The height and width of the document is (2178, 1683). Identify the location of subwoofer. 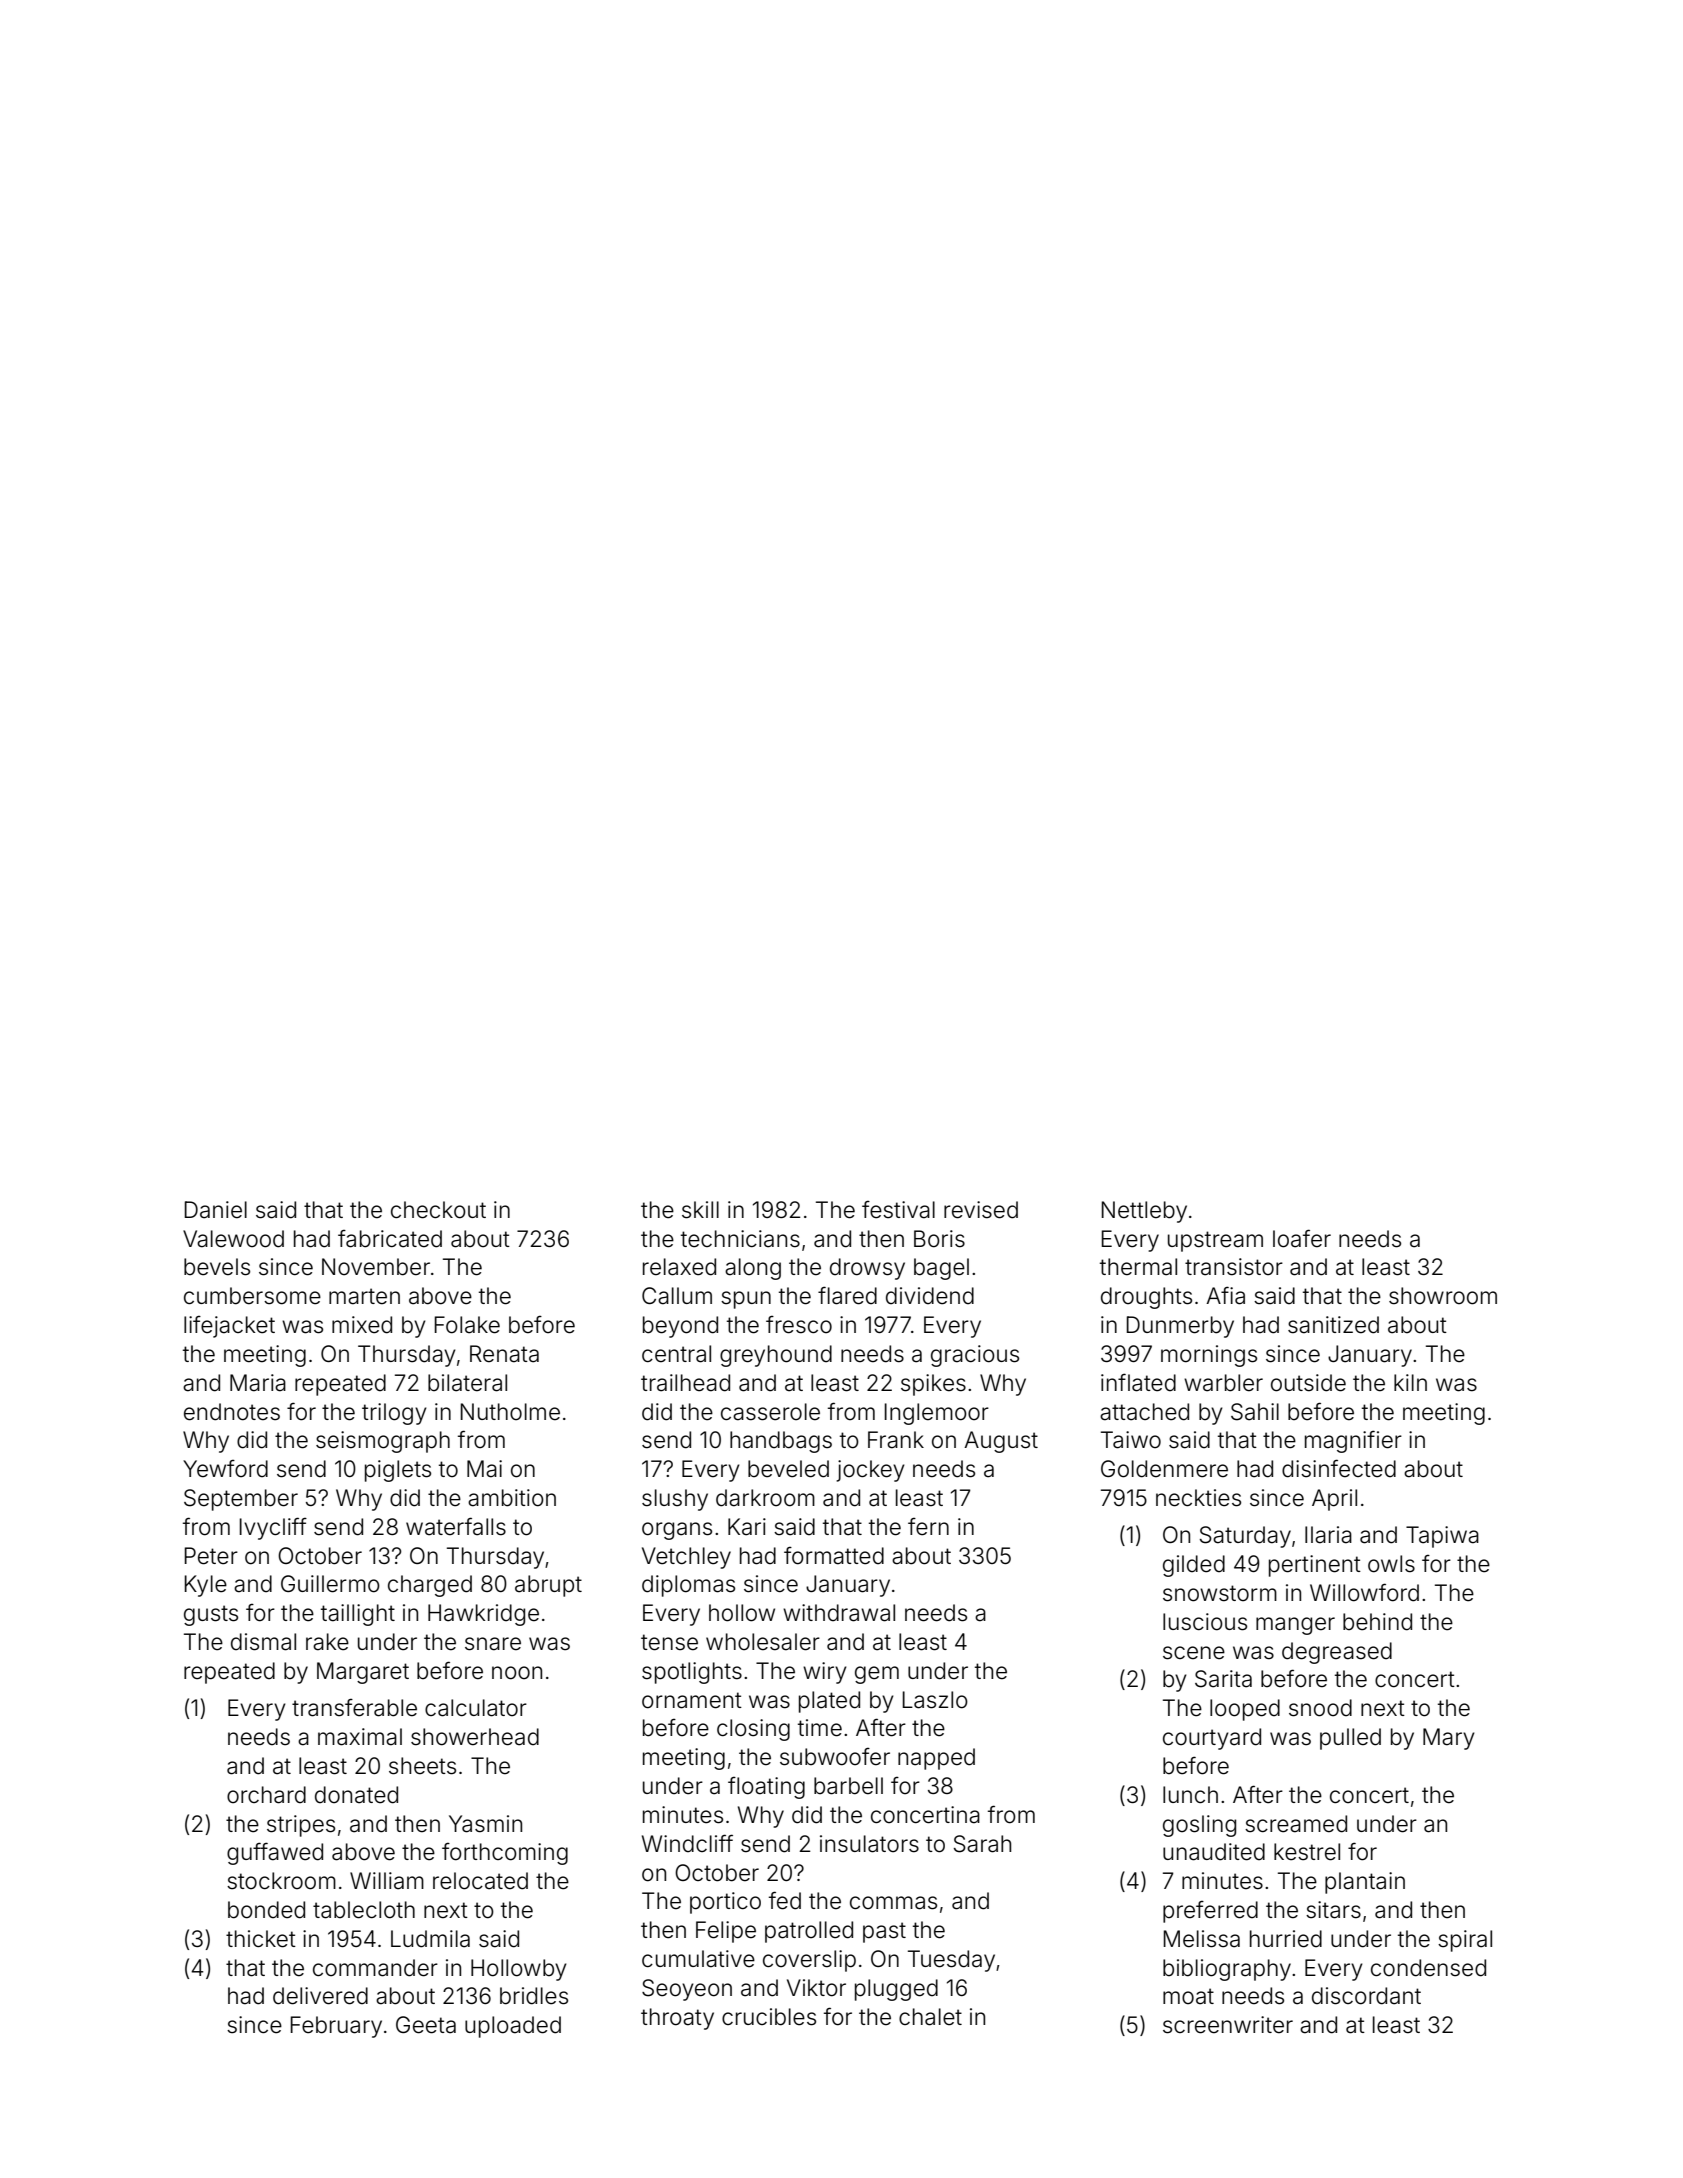
(835, 1757).
